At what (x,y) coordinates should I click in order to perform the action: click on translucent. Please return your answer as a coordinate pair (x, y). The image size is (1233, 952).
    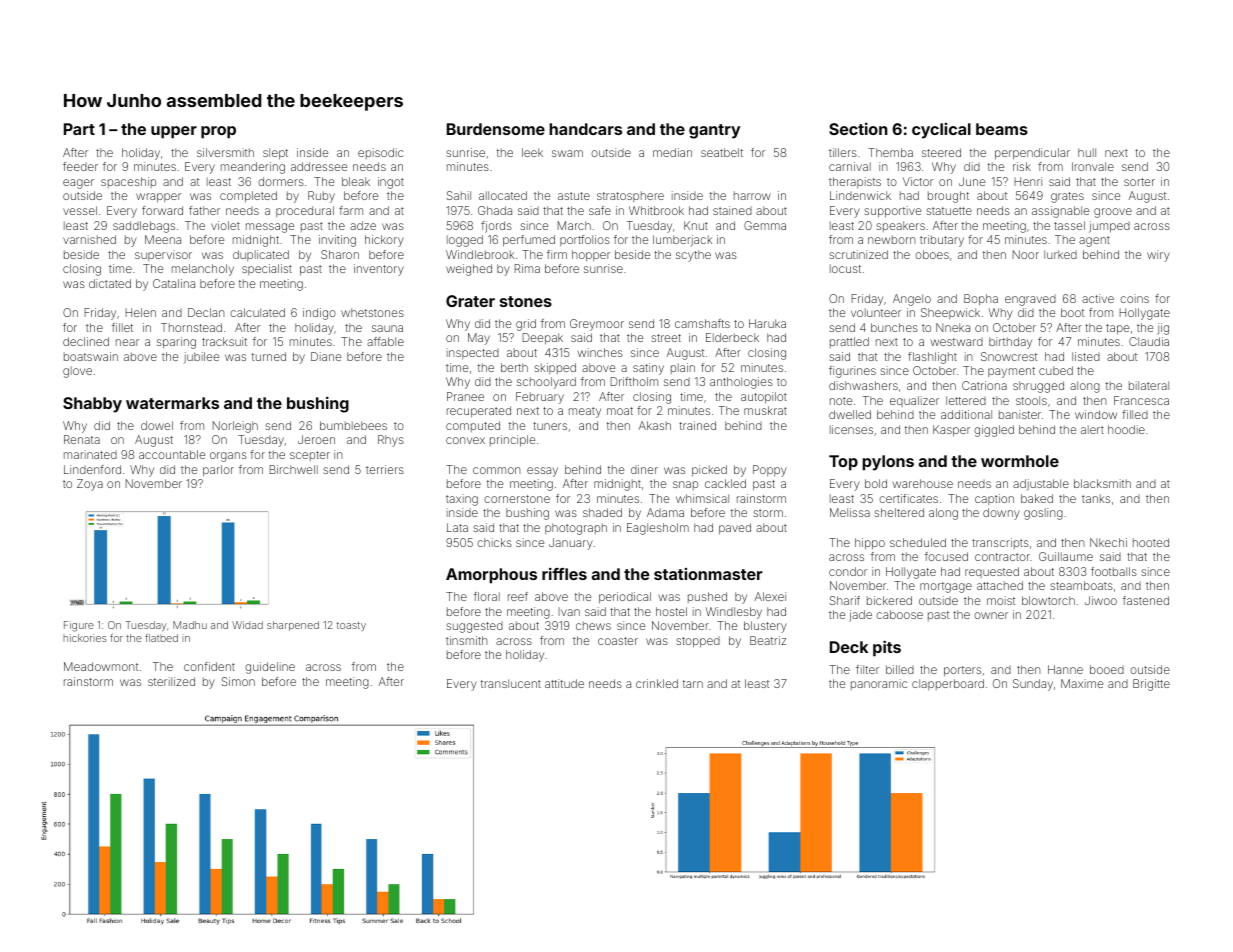
    Looking at the image, I should click on (511, 683).
